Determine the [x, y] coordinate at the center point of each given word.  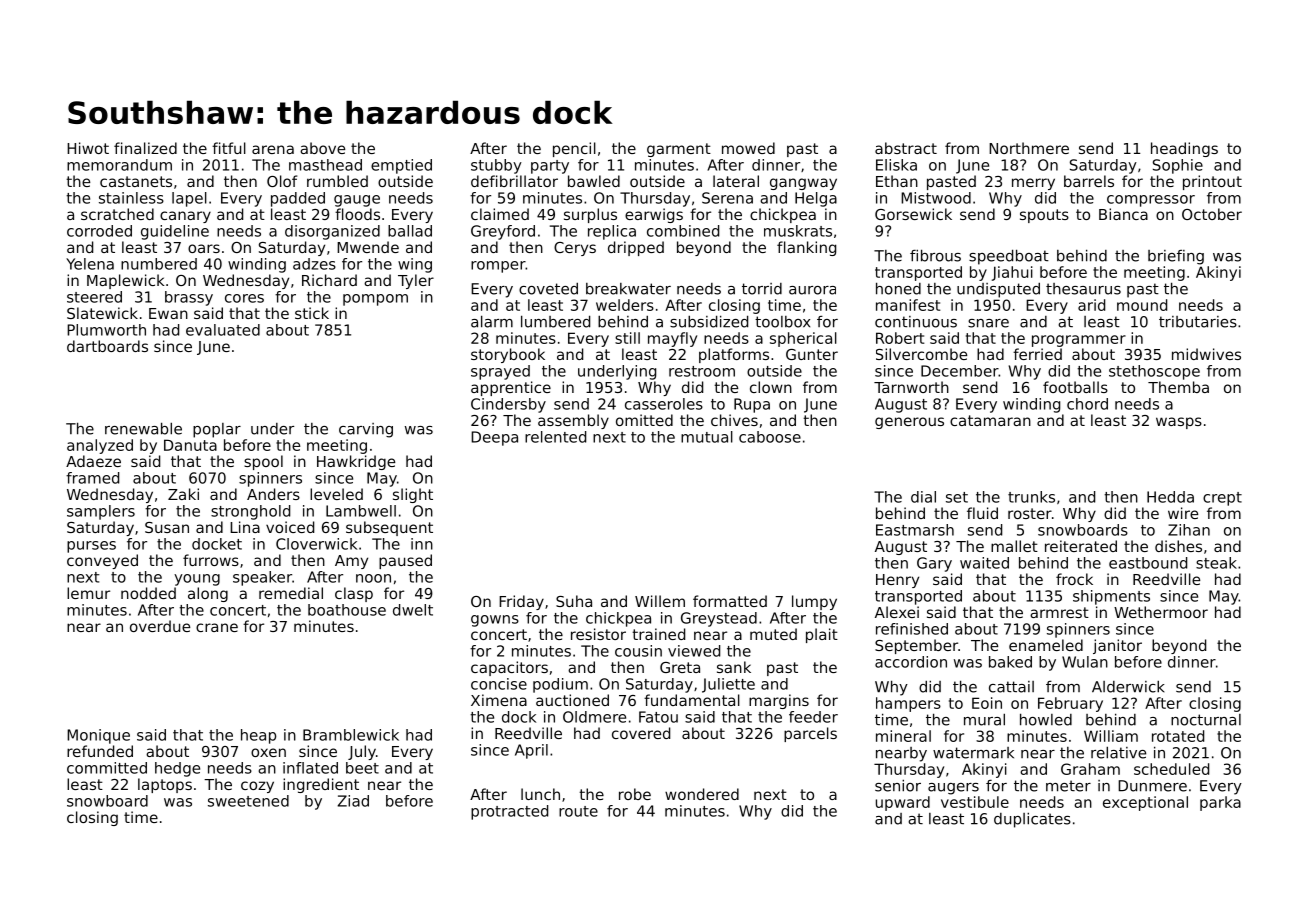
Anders [273, 494]
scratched [117, 214]
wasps [1179, 423]
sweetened [248, 801]
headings [1184, 149]
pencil [574, 149]
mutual [707, 437]
